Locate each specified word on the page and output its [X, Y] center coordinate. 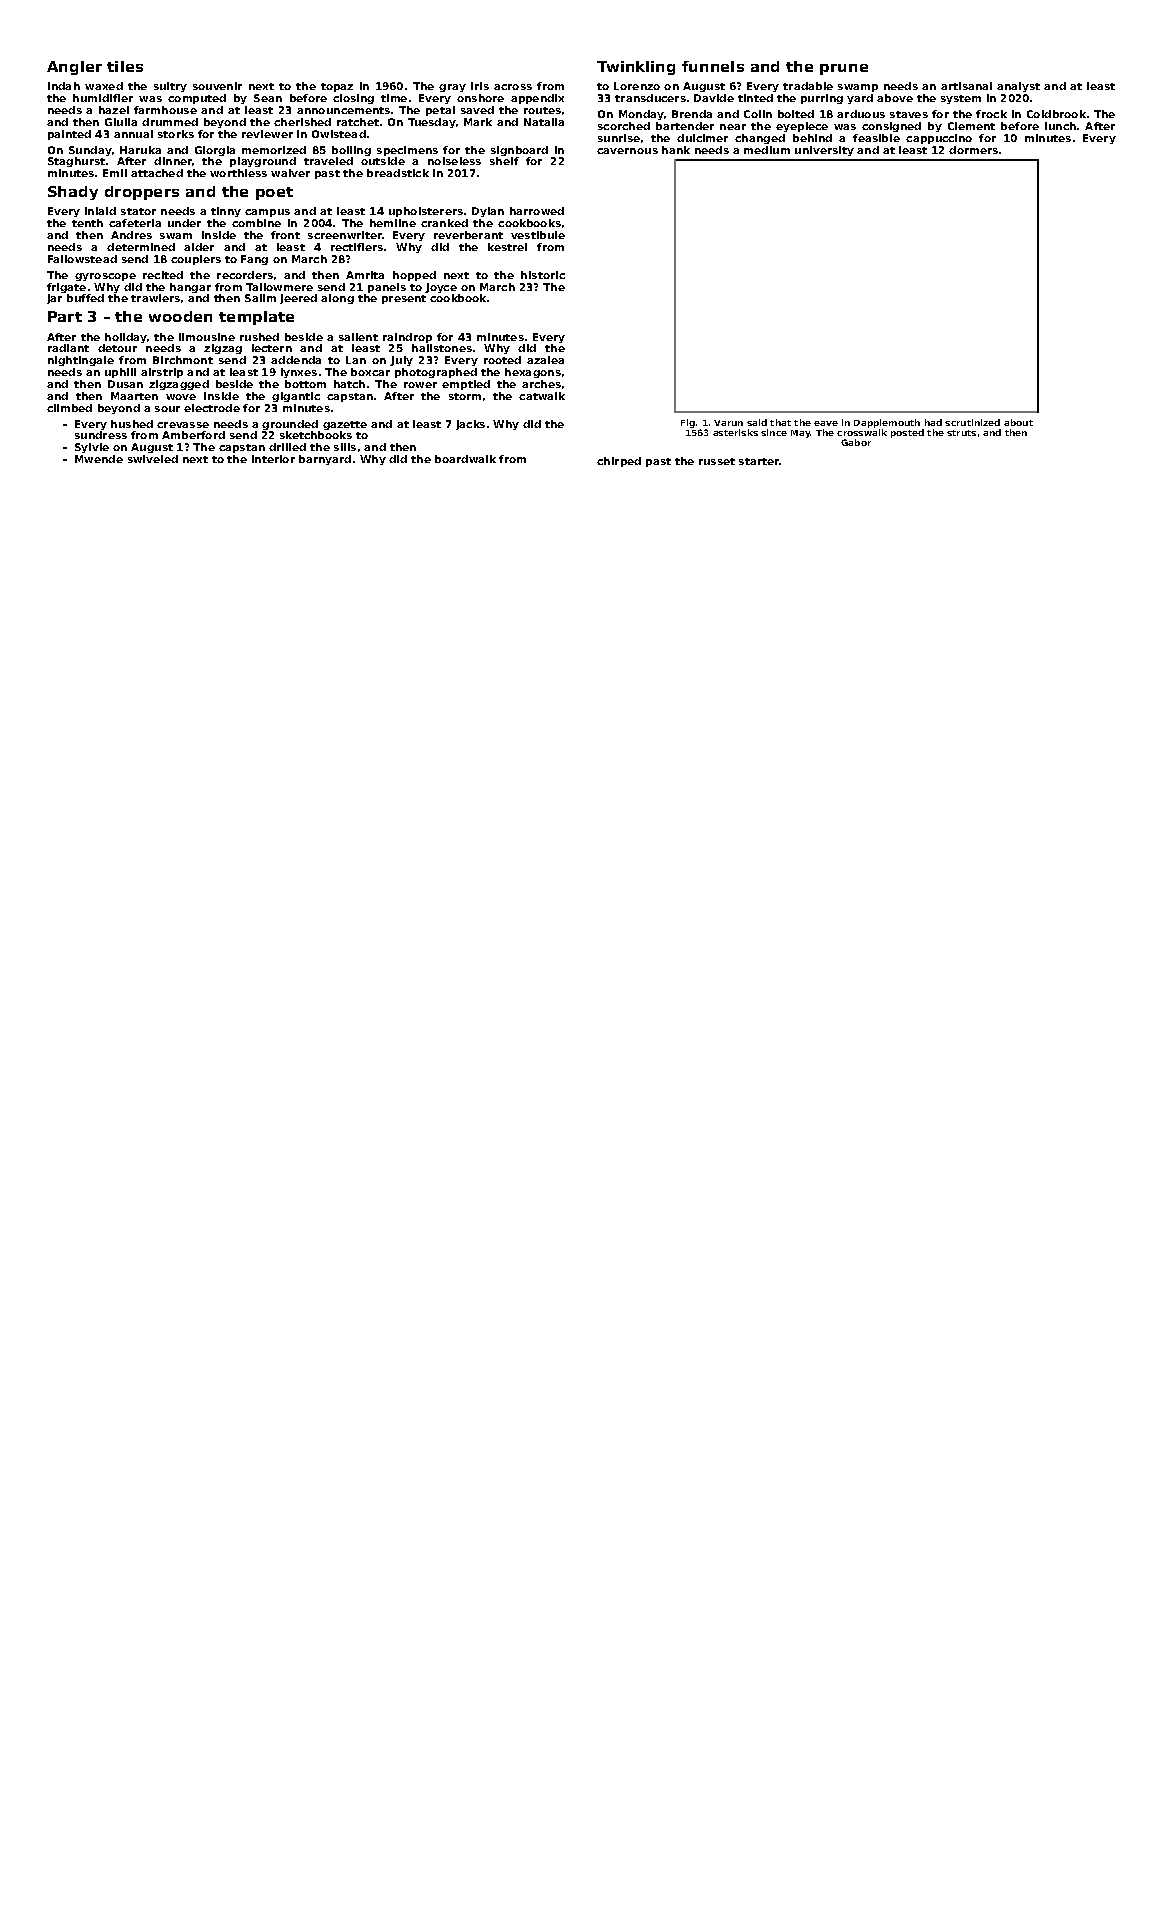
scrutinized [972, 422]
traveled [328, 161]
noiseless [454, 161]
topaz [337, 87]
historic [543, 275]
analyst [1018, 87]
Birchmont [183, 360]
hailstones [442, 348]
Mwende [99, 459]
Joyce [441, 288]
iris [480, 86]
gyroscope [105, 277]
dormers [973, 150]
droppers [142, 193]
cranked [444, 223]
